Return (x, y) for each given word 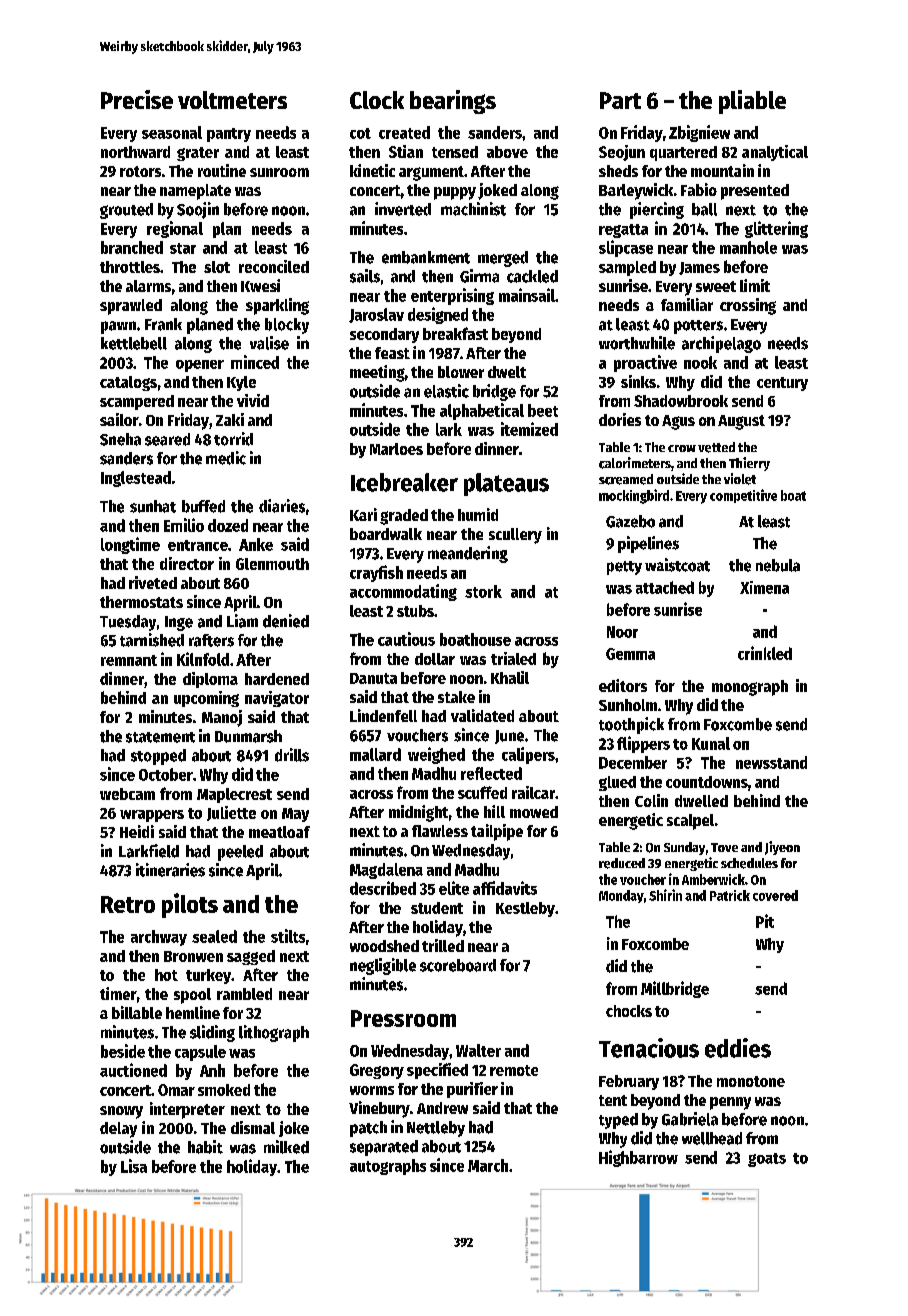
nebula (778, 565)
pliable (752, 102)
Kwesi (260, 285)
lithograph (274, 1033)
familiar (687, 304)
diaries (282, 506)
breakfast (455, 333)
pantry (229, 135)
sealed (214, 936)
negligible (383, 966)
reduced (622, 863)
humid (478, 514)
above (507, 152)
